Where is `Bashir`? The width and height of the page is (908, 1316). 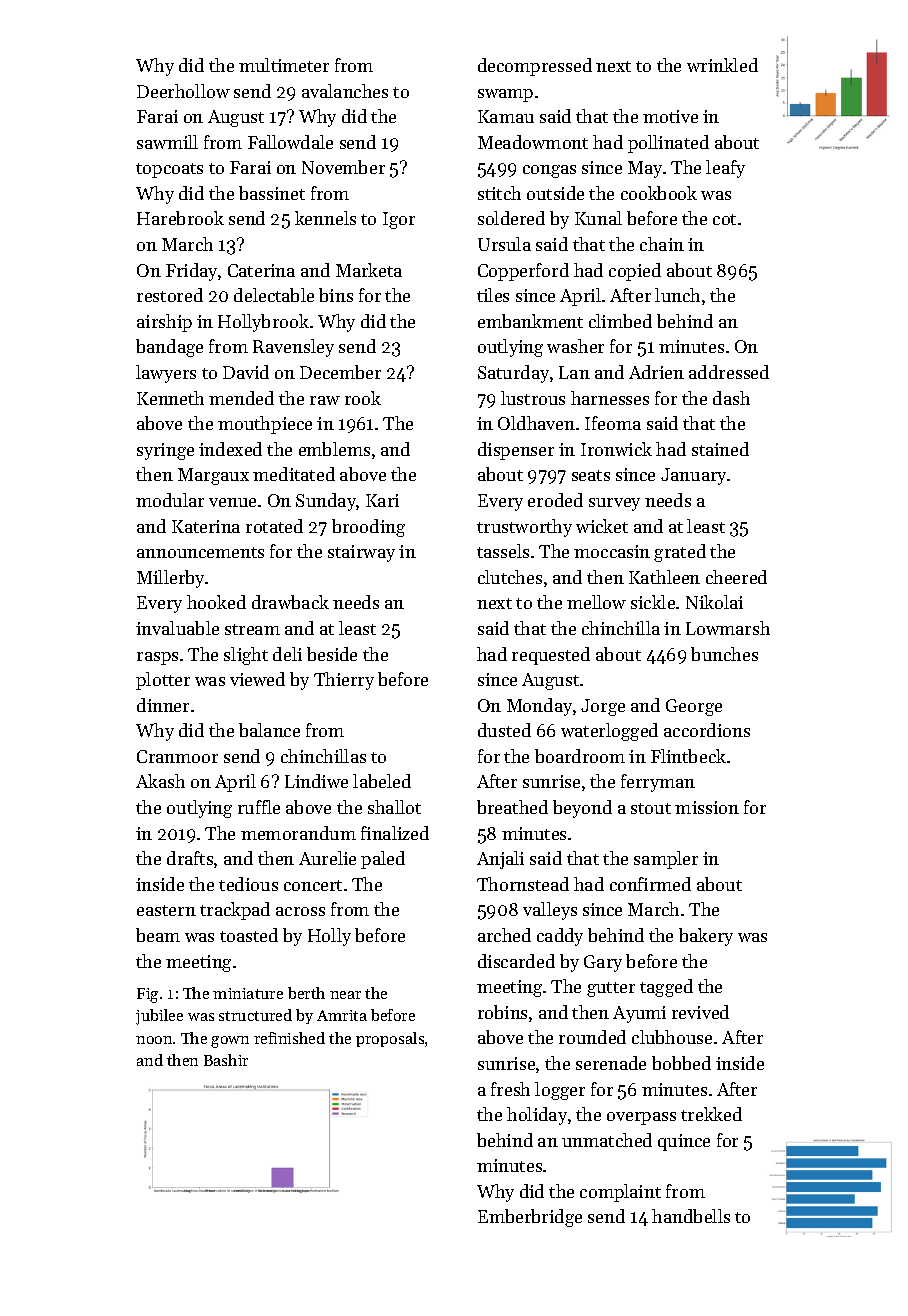 Bashir is located at coordinates (226, 1060).
